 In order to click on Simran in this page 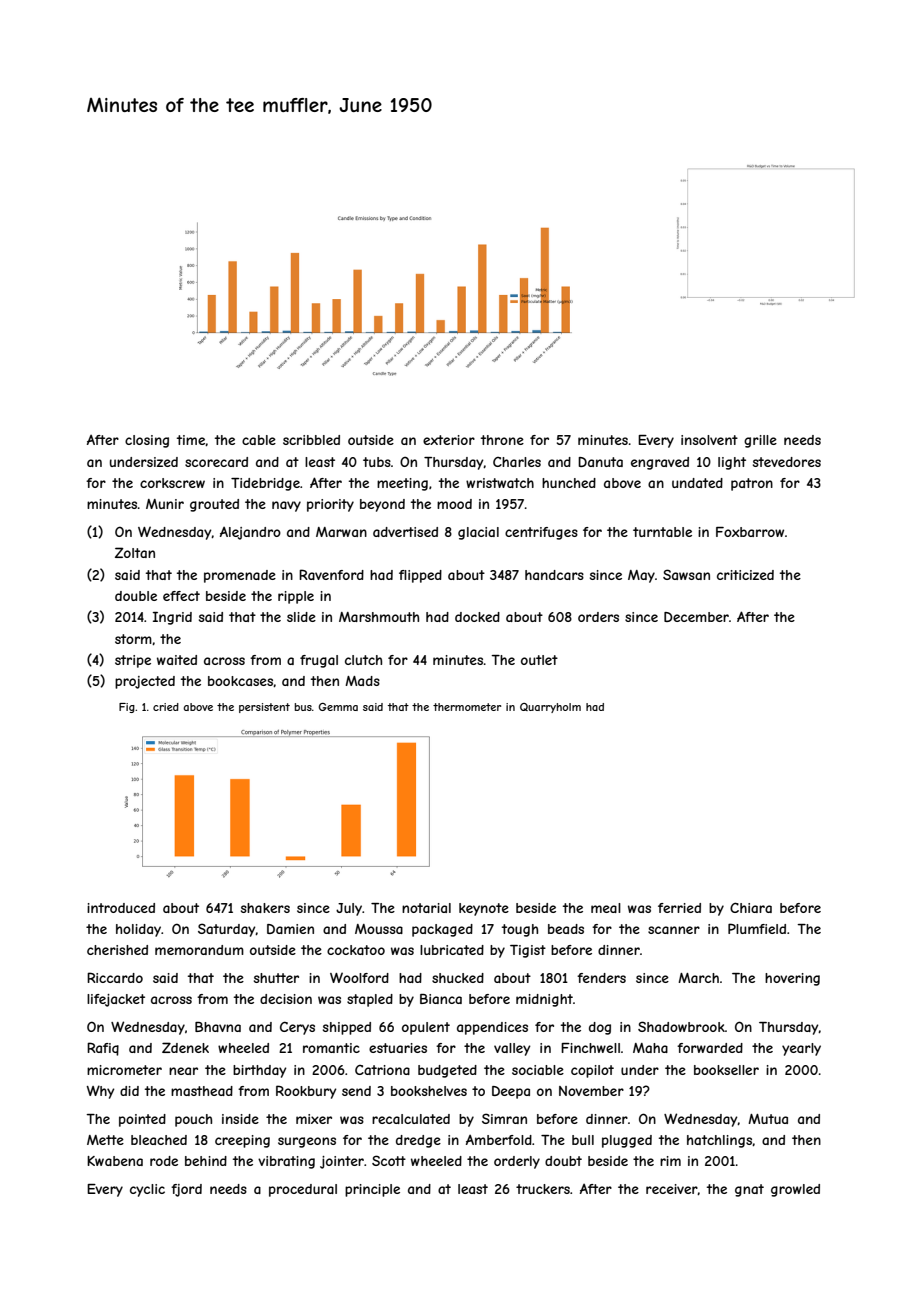, I will do `click(504, 1118)`.
